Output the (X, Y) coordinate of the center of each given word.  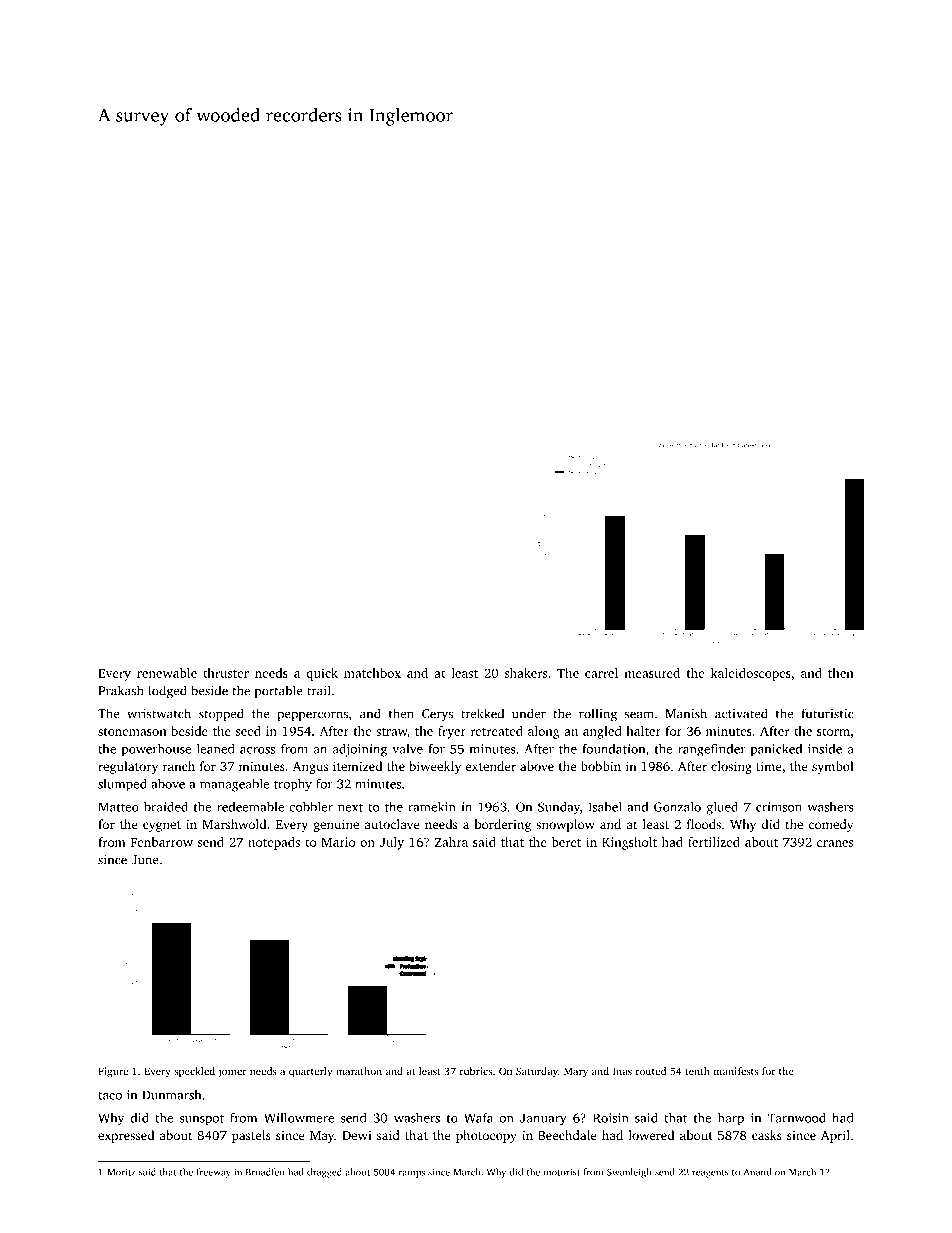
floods (704, 824)
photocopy (486, 1136)
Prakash (120, 690)
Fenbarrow (162, 842)
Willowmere (299, 1118)
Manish (686, 713)
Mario (338, 842)
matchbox (372, 673)
